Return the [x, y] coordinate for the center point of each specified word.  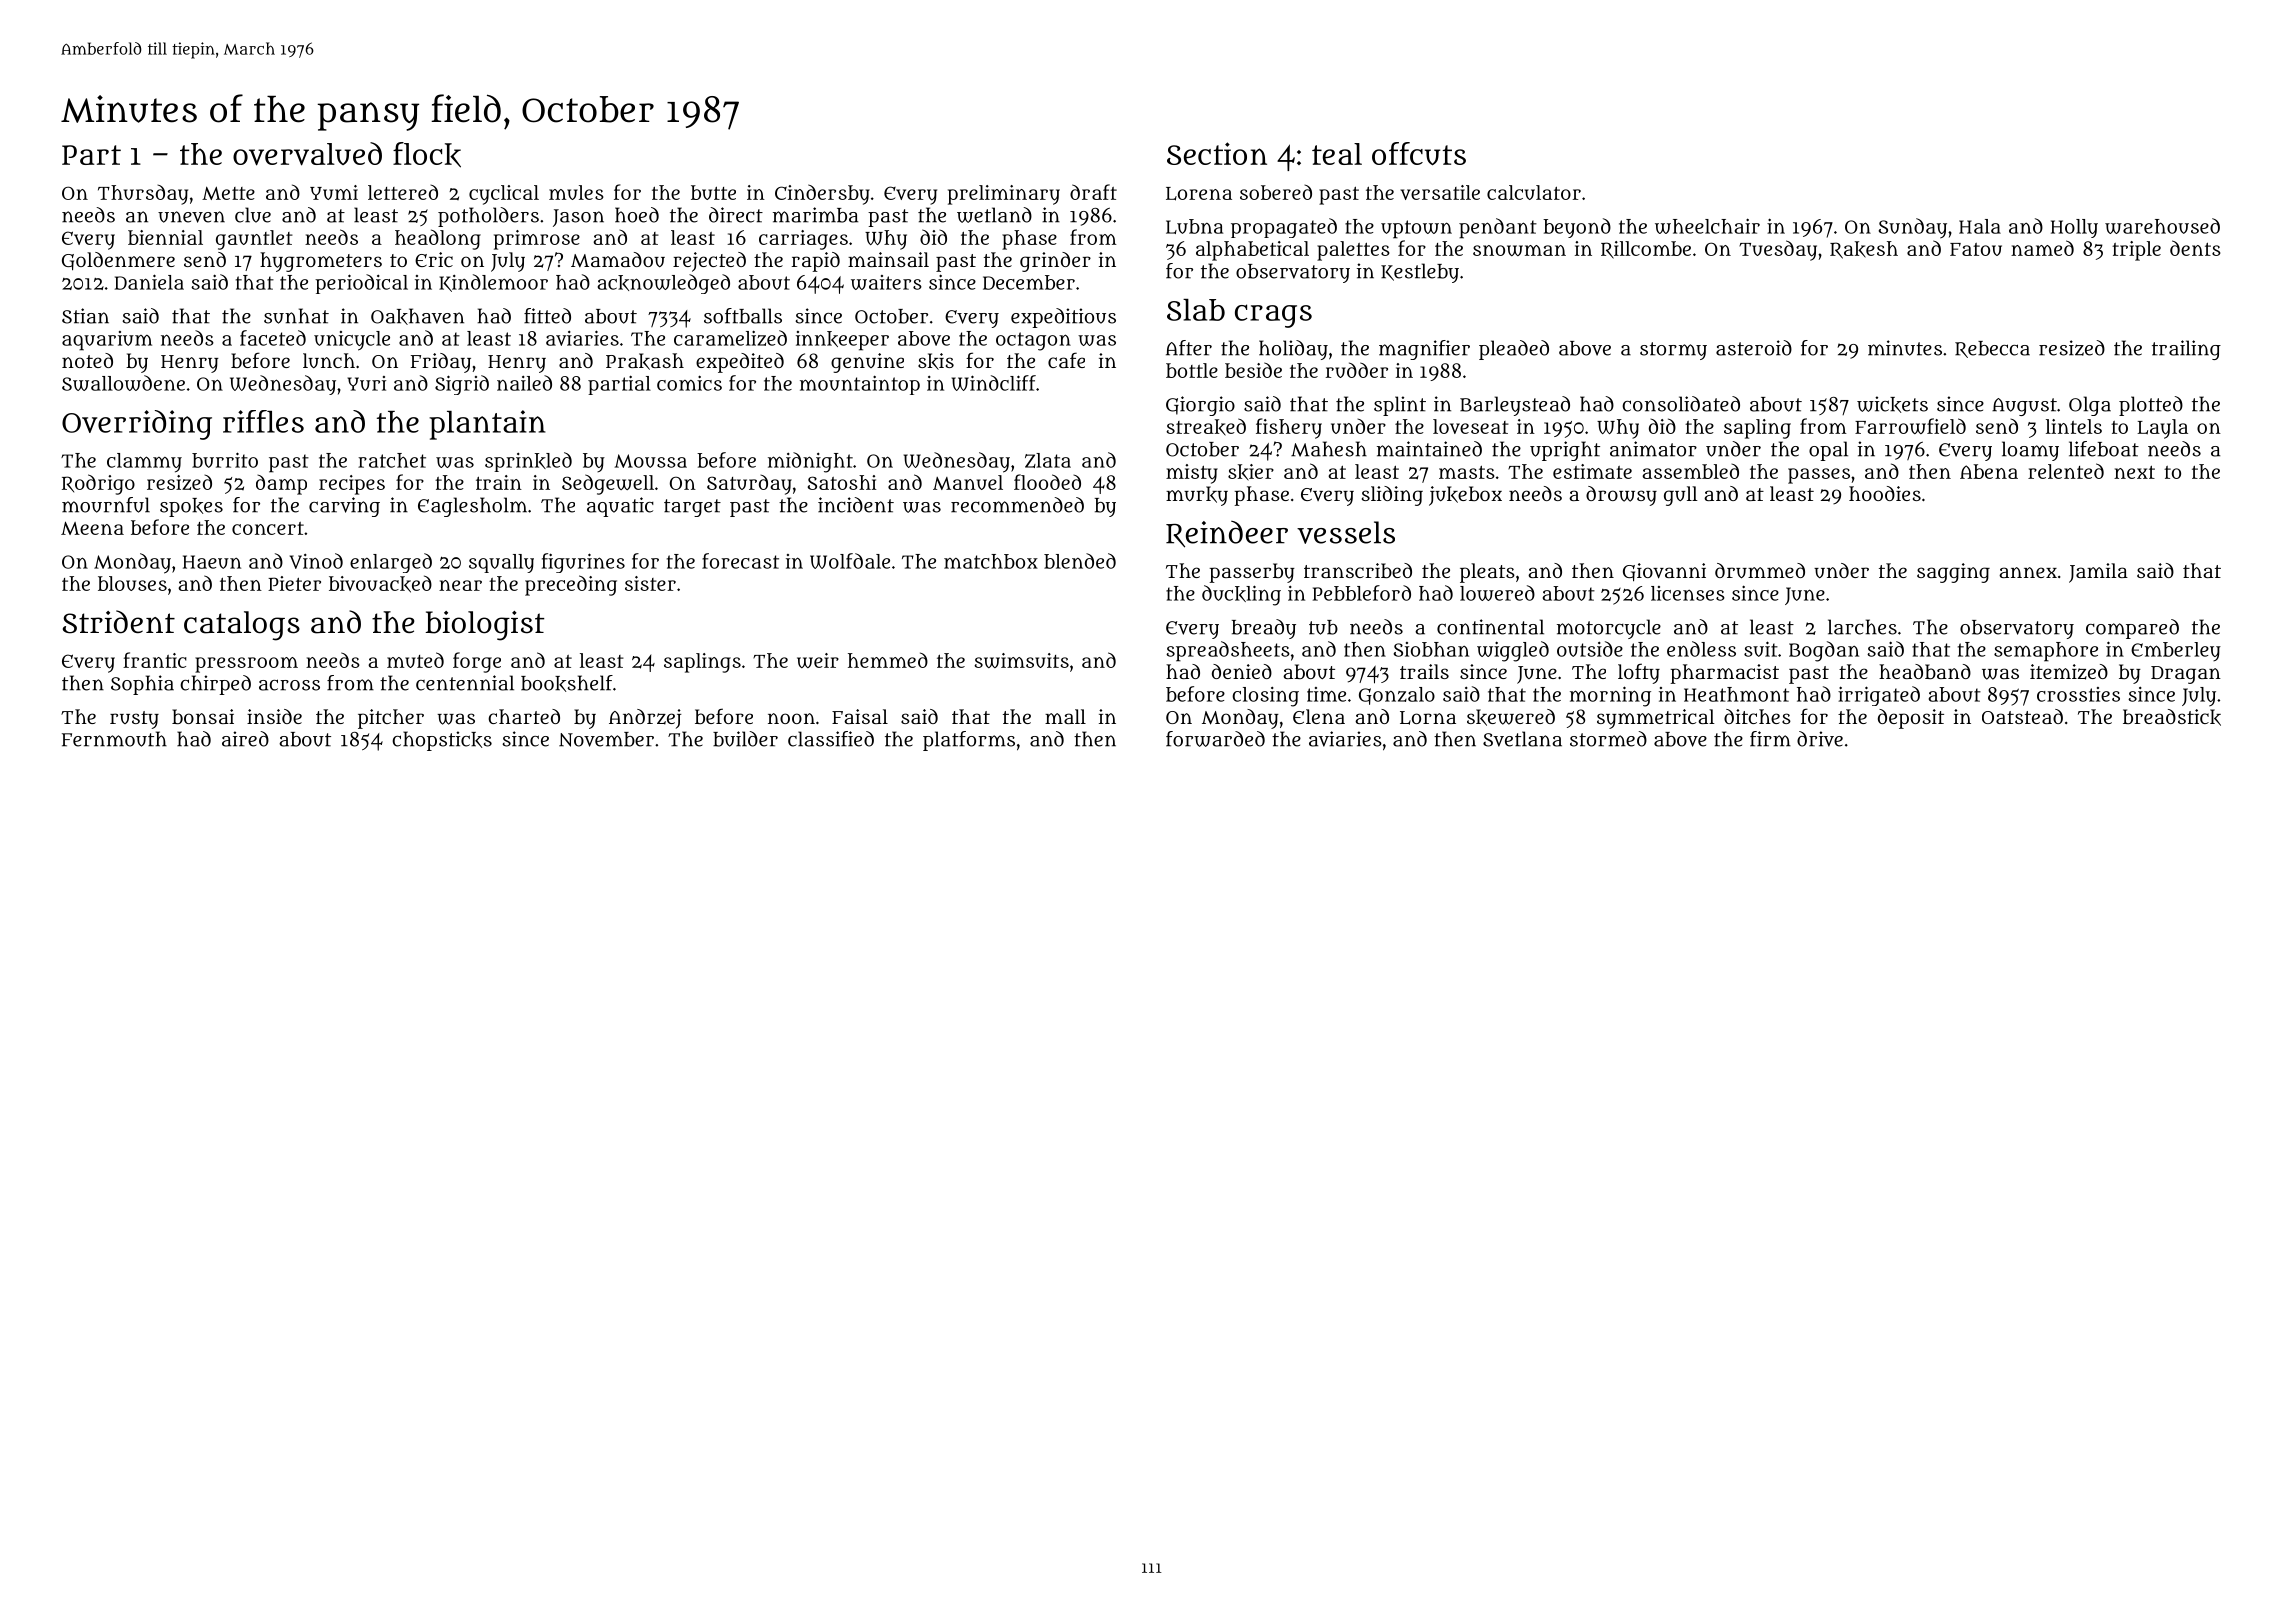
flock [427, 155]
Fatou [1976, 249]
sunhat [296, 316]
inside [274, 716]
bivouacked [380, 584]
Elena [1319, 716]
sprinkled [528, 462]
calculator [1534, 192]
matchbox [991, 561]
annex [2028, 572]
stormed [1608, 739]
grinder [1055, 262]
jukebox [1465, 496]
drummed [1760, 571]
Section [1217, 153]
